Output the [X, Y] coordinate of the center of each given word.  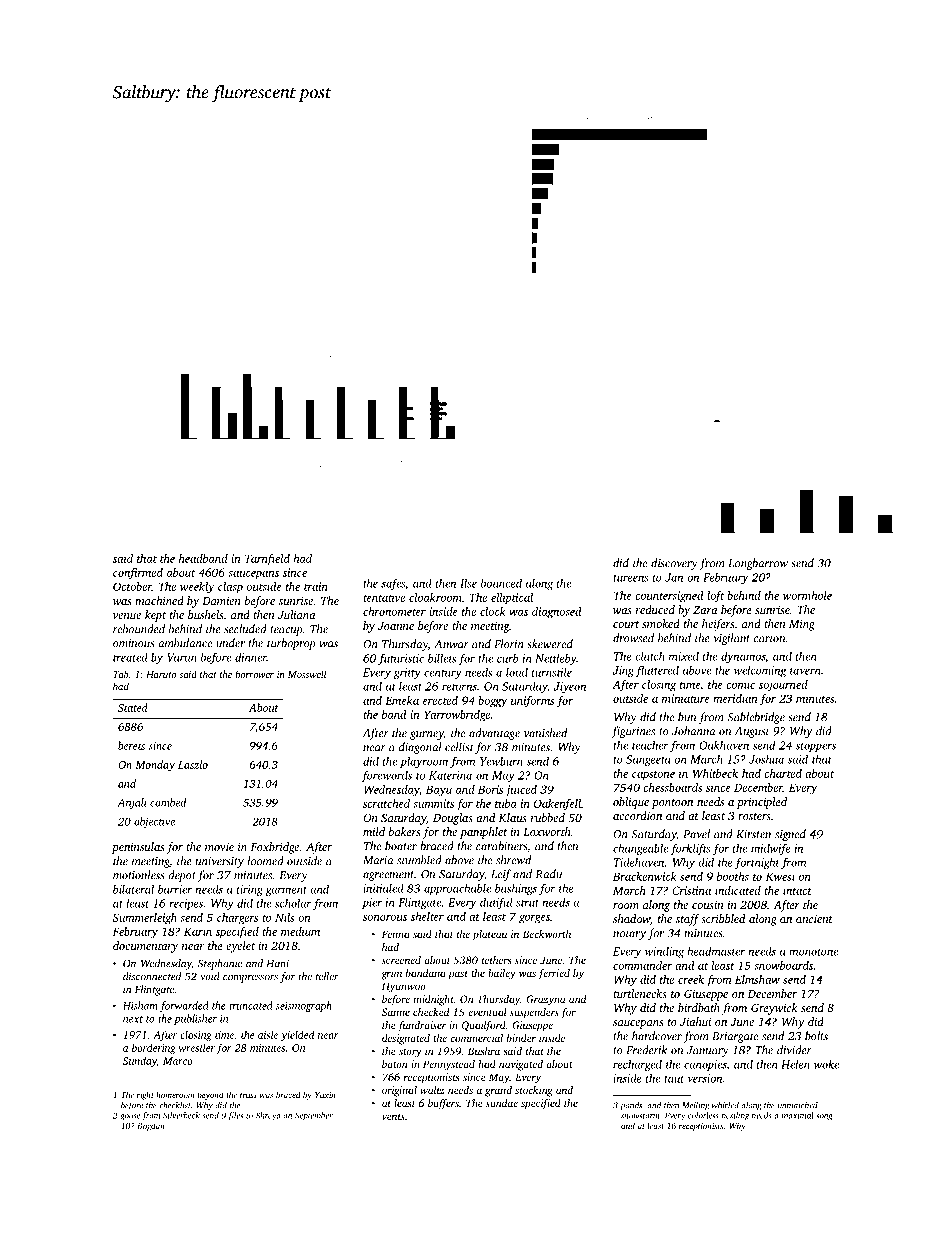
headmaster [716, 951]
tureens [631, 578]
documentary [145, 947]
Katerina [450, 775]
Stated [133, 707]
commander [642, 965]
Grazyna [545, 1000]
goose [130, 1117]
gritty [407, 673]
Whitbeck [715, 773]
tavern [805, 671]
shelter [427, 916]
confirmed [138, 574]
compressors [250, 979]
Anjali [132, 803]
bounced [501, 583]
